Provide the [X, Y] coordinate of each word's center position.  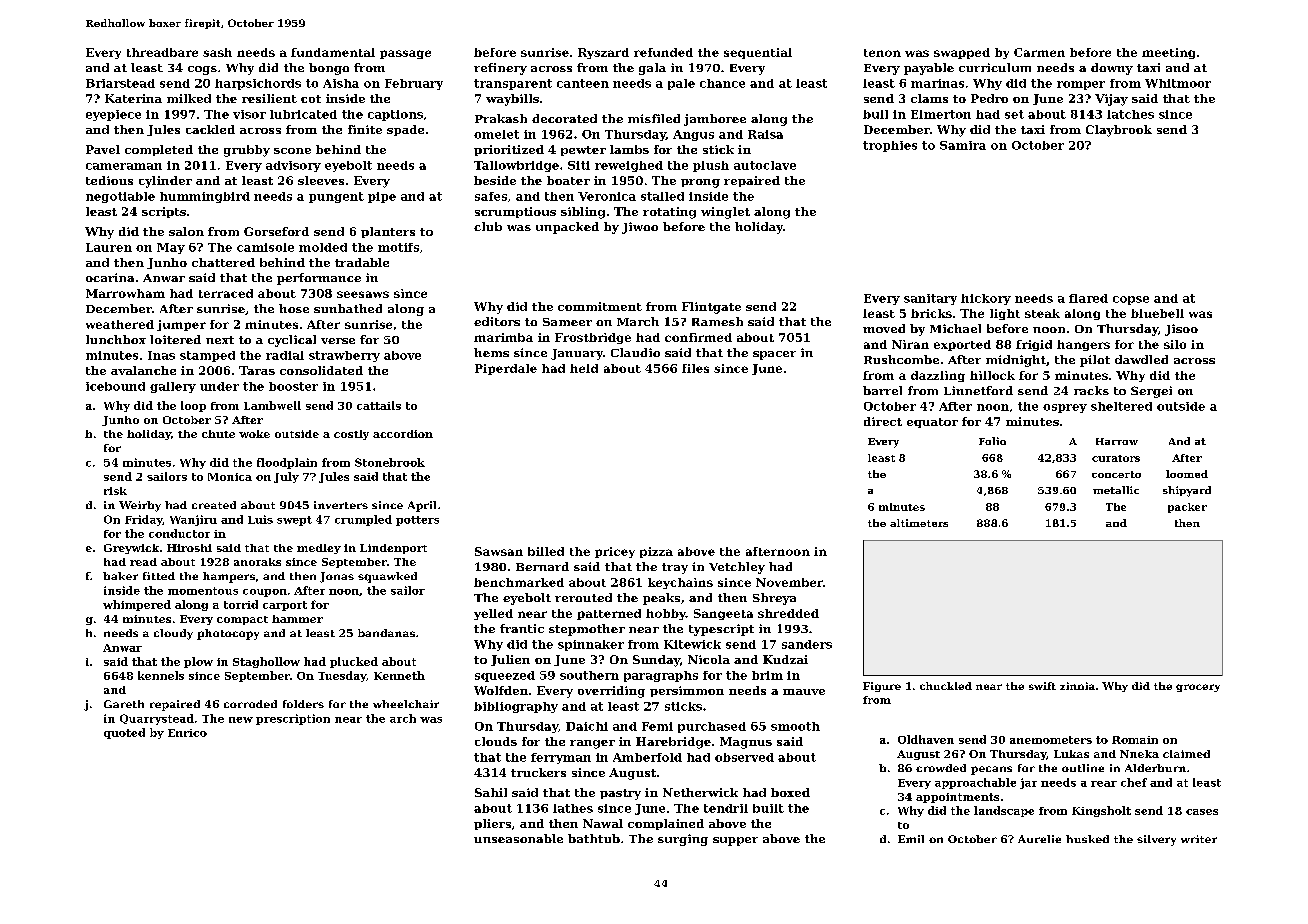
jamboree [715, 120]
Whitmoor [1178, 83]
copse [1131, 300]
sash [217, 52]
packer [1187, 508]
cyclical [292, 341]
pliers [492, 824]
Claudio [635, 352]
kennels [161, 675]
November [789, 582]
